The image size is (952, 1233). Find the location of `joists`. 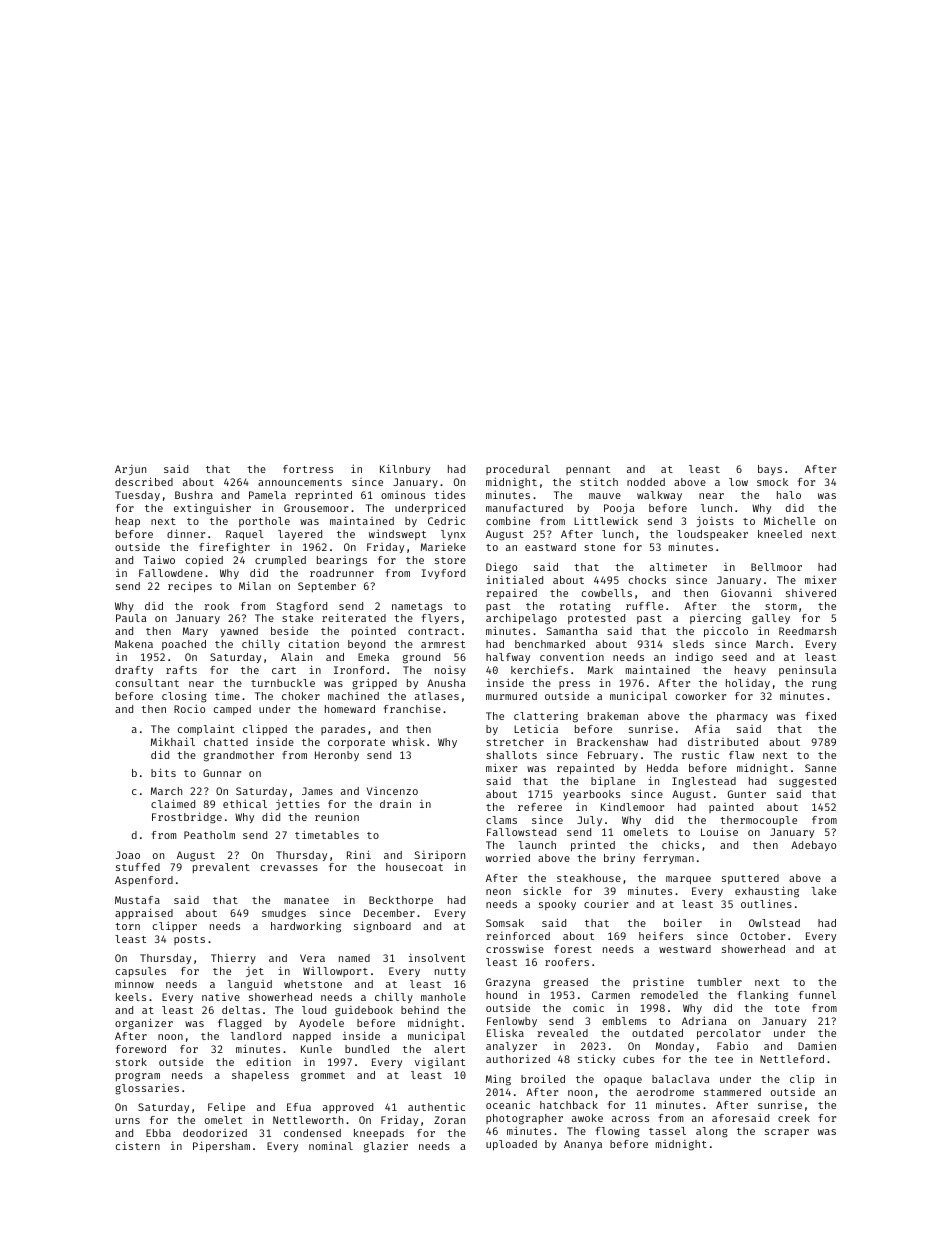

joists is located at coordinates (715, 521).
